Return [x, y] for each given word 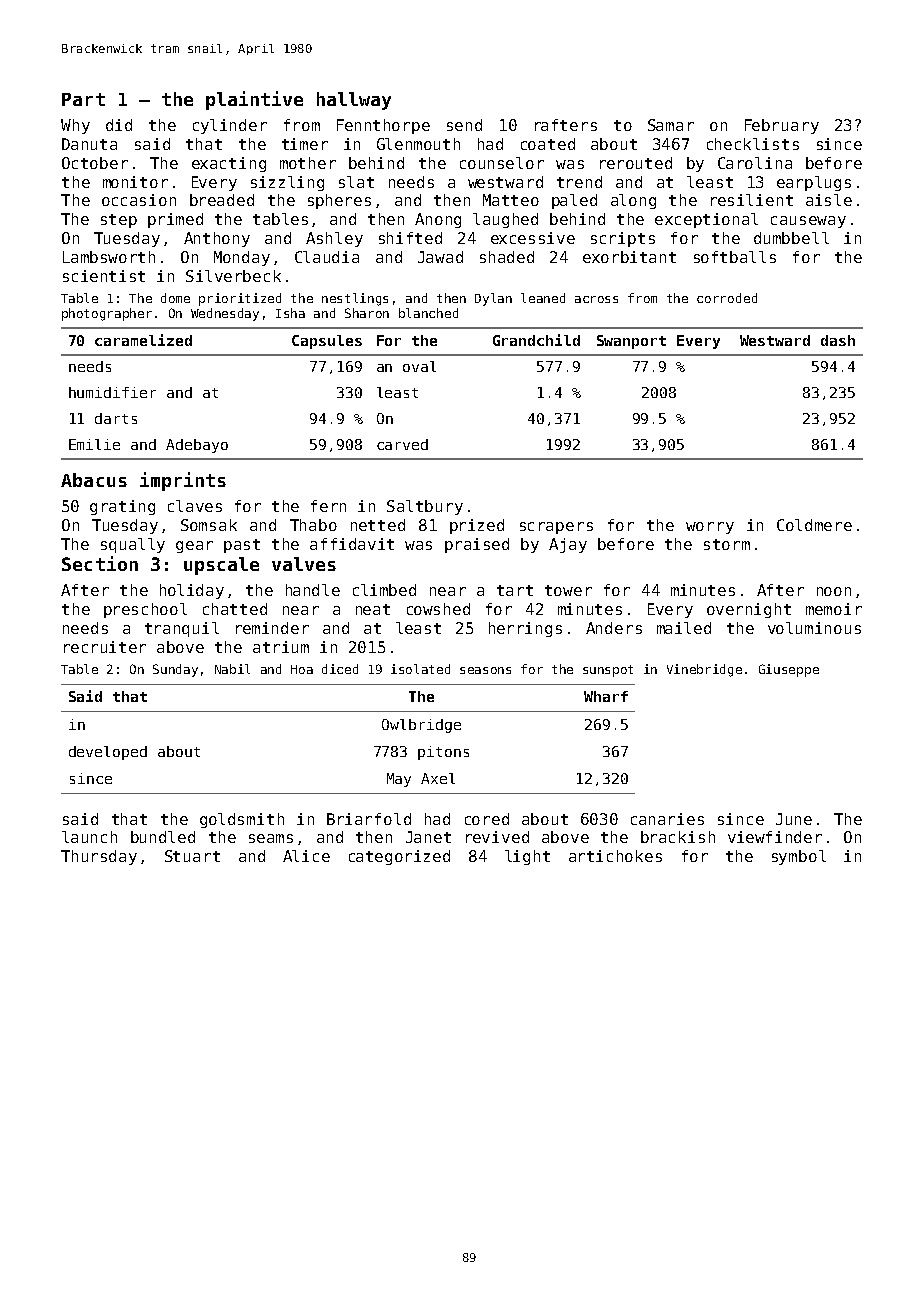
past [242, 546]
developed [108, 753]
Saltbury [425, 507]
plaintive [254, 100]
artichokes [615, 856]
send [464, 125]
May [399, 780]
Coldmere [814, 525]
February [782, 126]
